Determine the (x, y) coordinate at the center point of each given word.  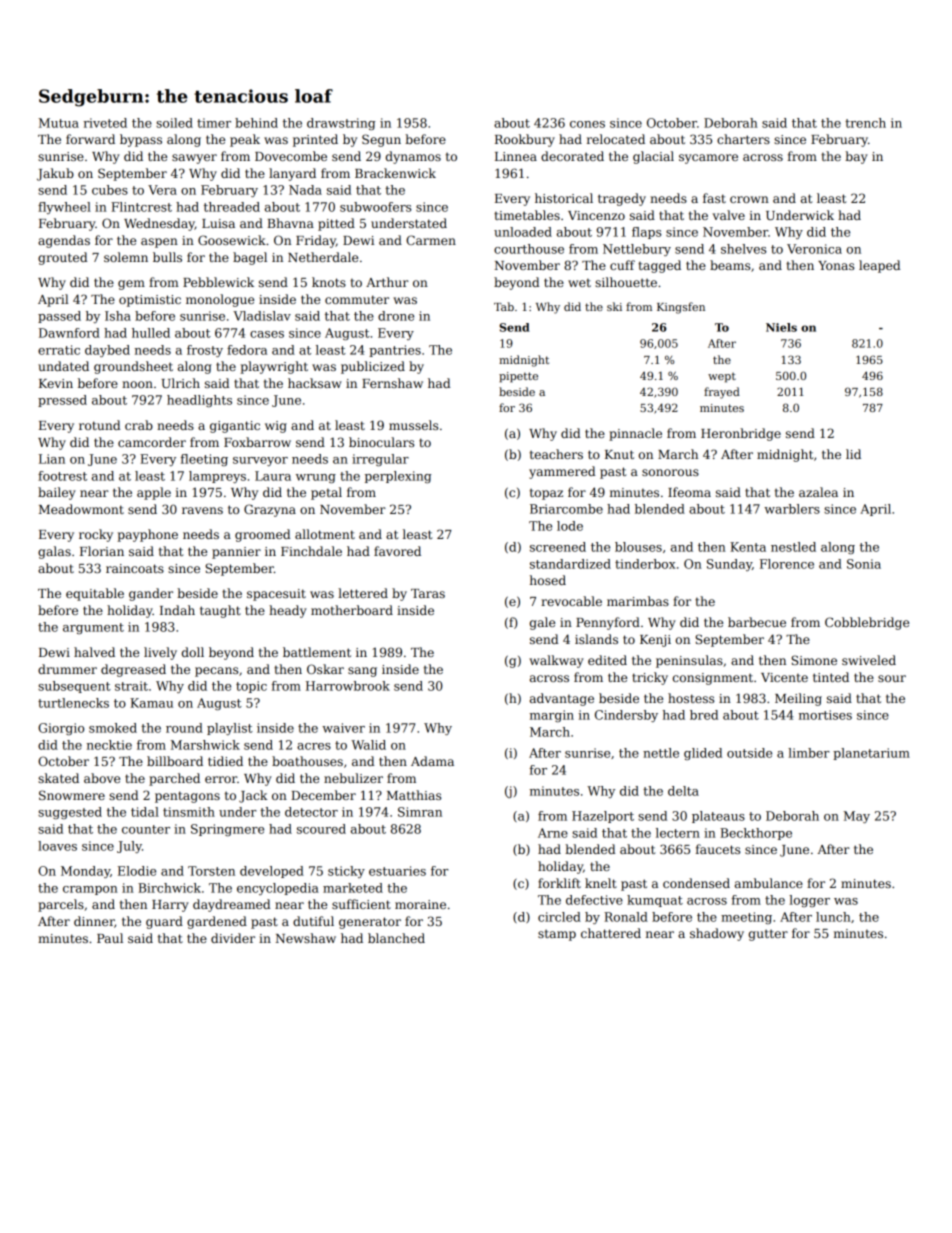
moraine (420, 904)
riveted (105, 123)
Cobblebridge (867, 623)
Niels (781, 327)
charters (743, 139)
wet (579, 282)
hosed (548, 580)
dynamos (413, 157)
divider (233, 938)
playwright (274, 367)
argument (93, 628)
